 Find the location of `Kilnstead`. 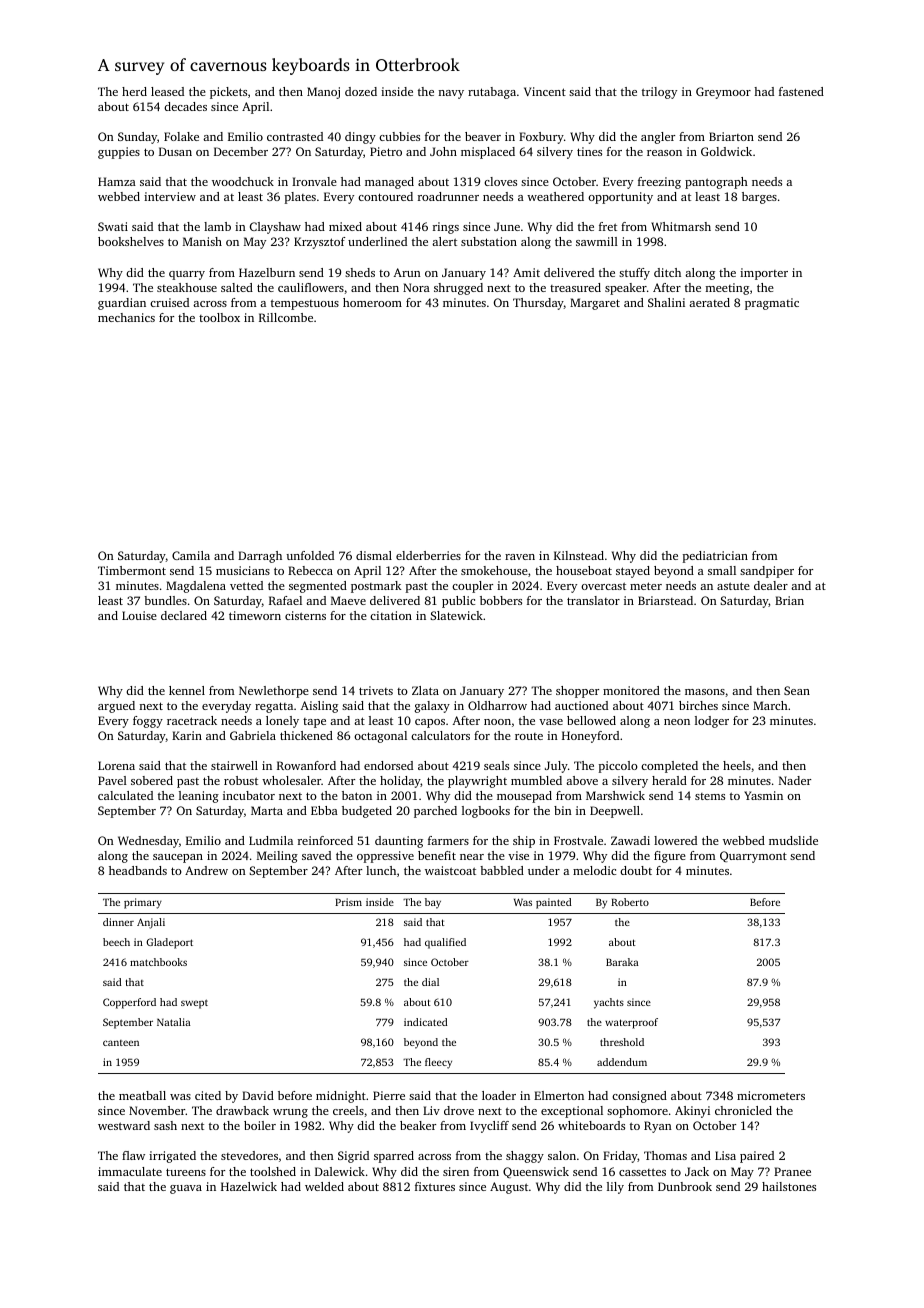

Kilnstead is located at coordinates (579, 555).
